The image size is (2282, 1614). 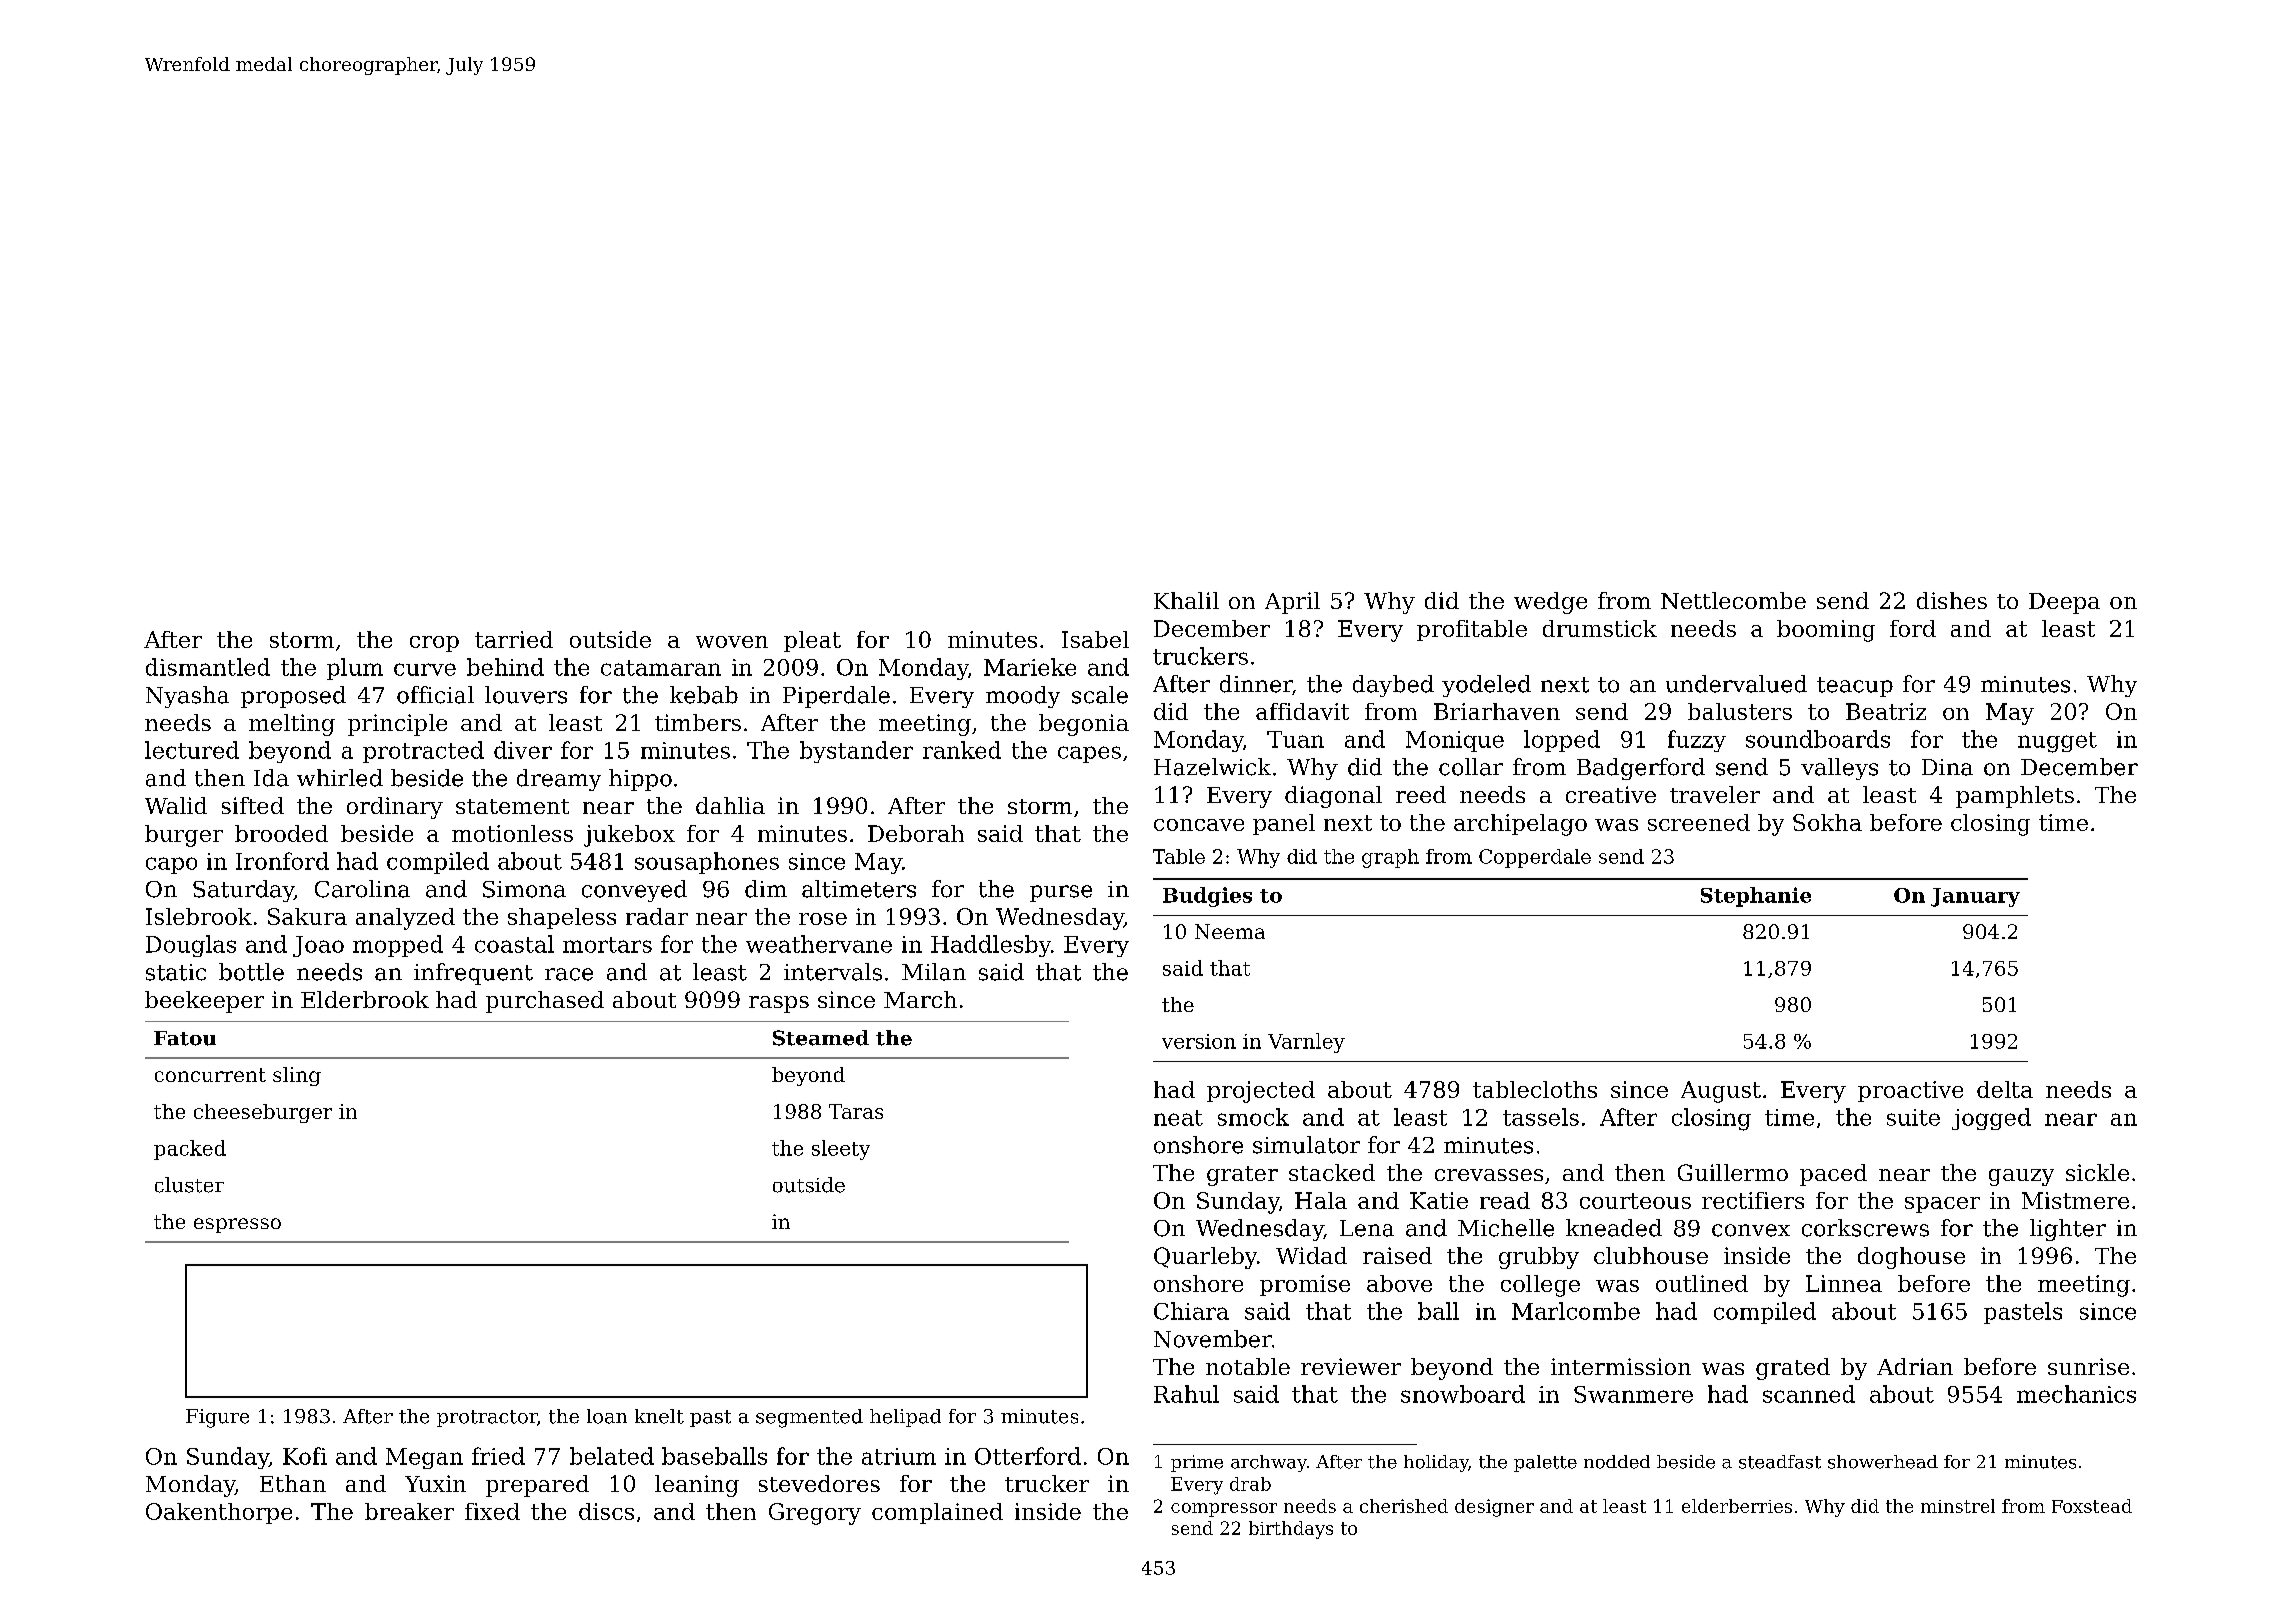 I want to click on Deepa, so click(x=2064, y=603).
